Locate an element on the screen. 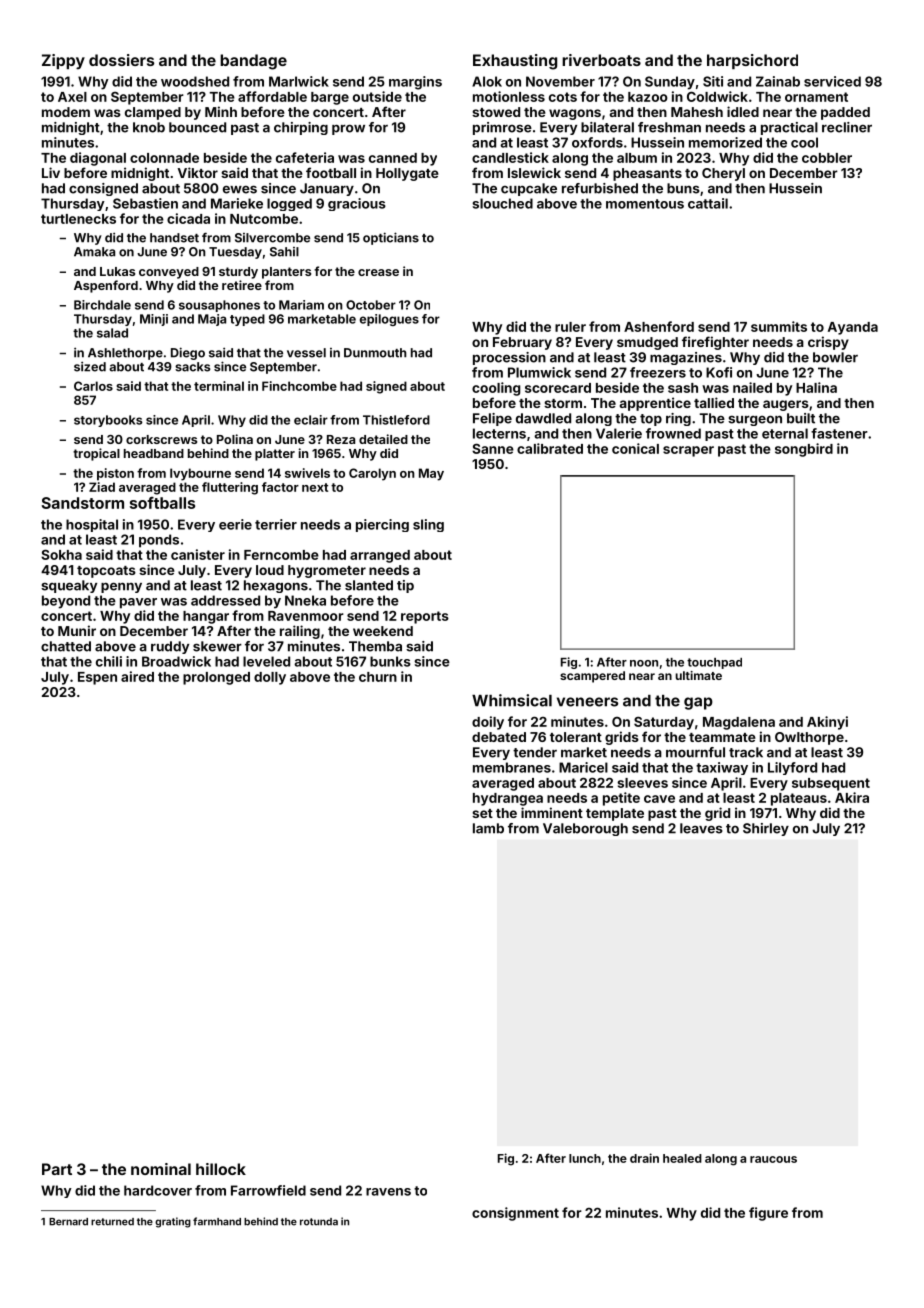 The width and height of the screenshot is (924, 1308). sized is located at coordinates (90, 366).
